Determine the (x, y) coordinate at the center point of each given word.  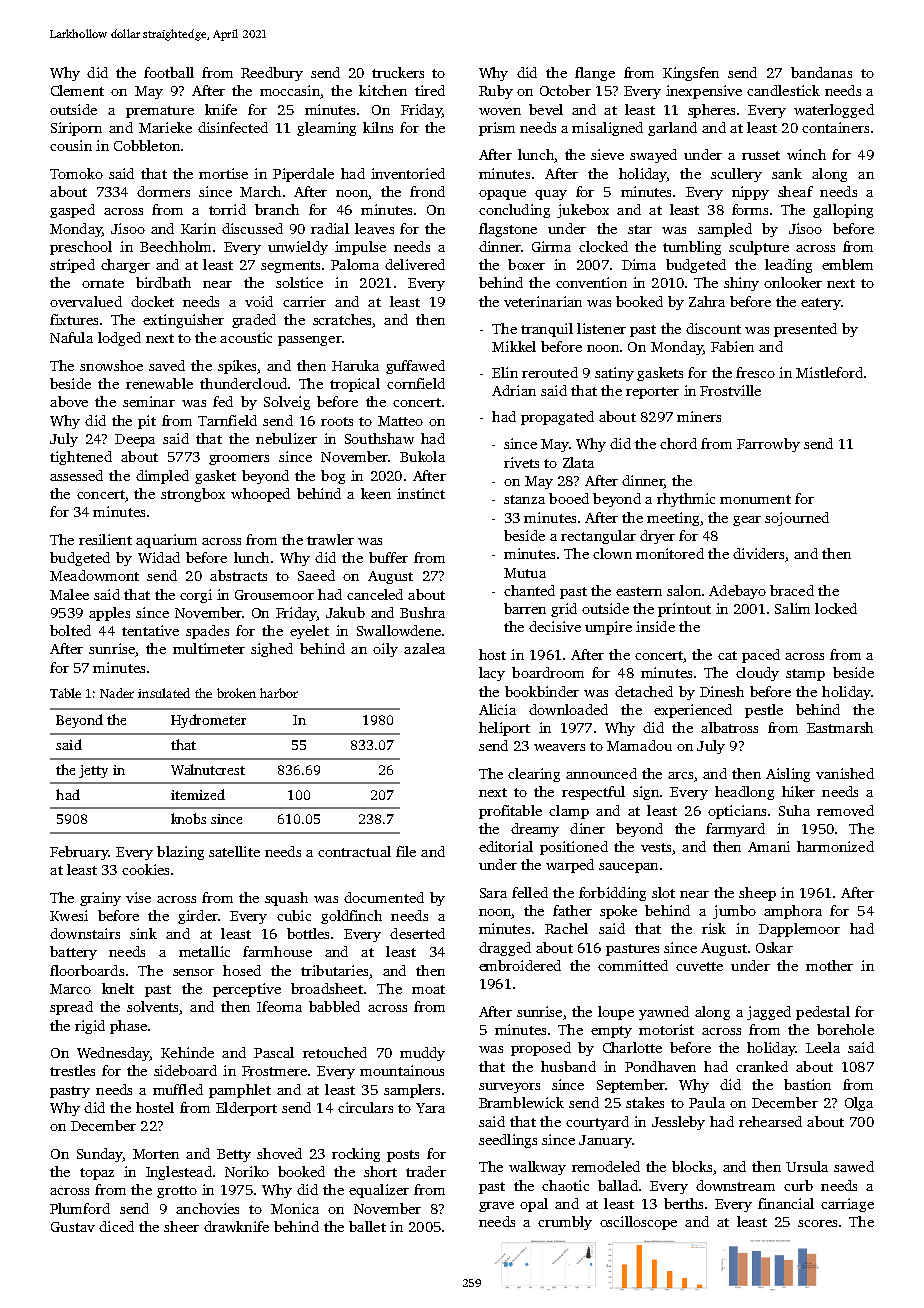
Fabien (732, 346)
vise (138, 897)
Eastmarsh (840, 727)
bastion (807, 1084)
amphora (793, 912)
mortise (223, 173)
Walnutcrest (208, 769)
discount (713, 328)
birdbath (163, 282)
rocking (356, 1155)
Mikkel (514, 346)
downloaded (568, 709)
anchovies (207, 1208)
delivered (415, 264)
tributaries (334, 970)
